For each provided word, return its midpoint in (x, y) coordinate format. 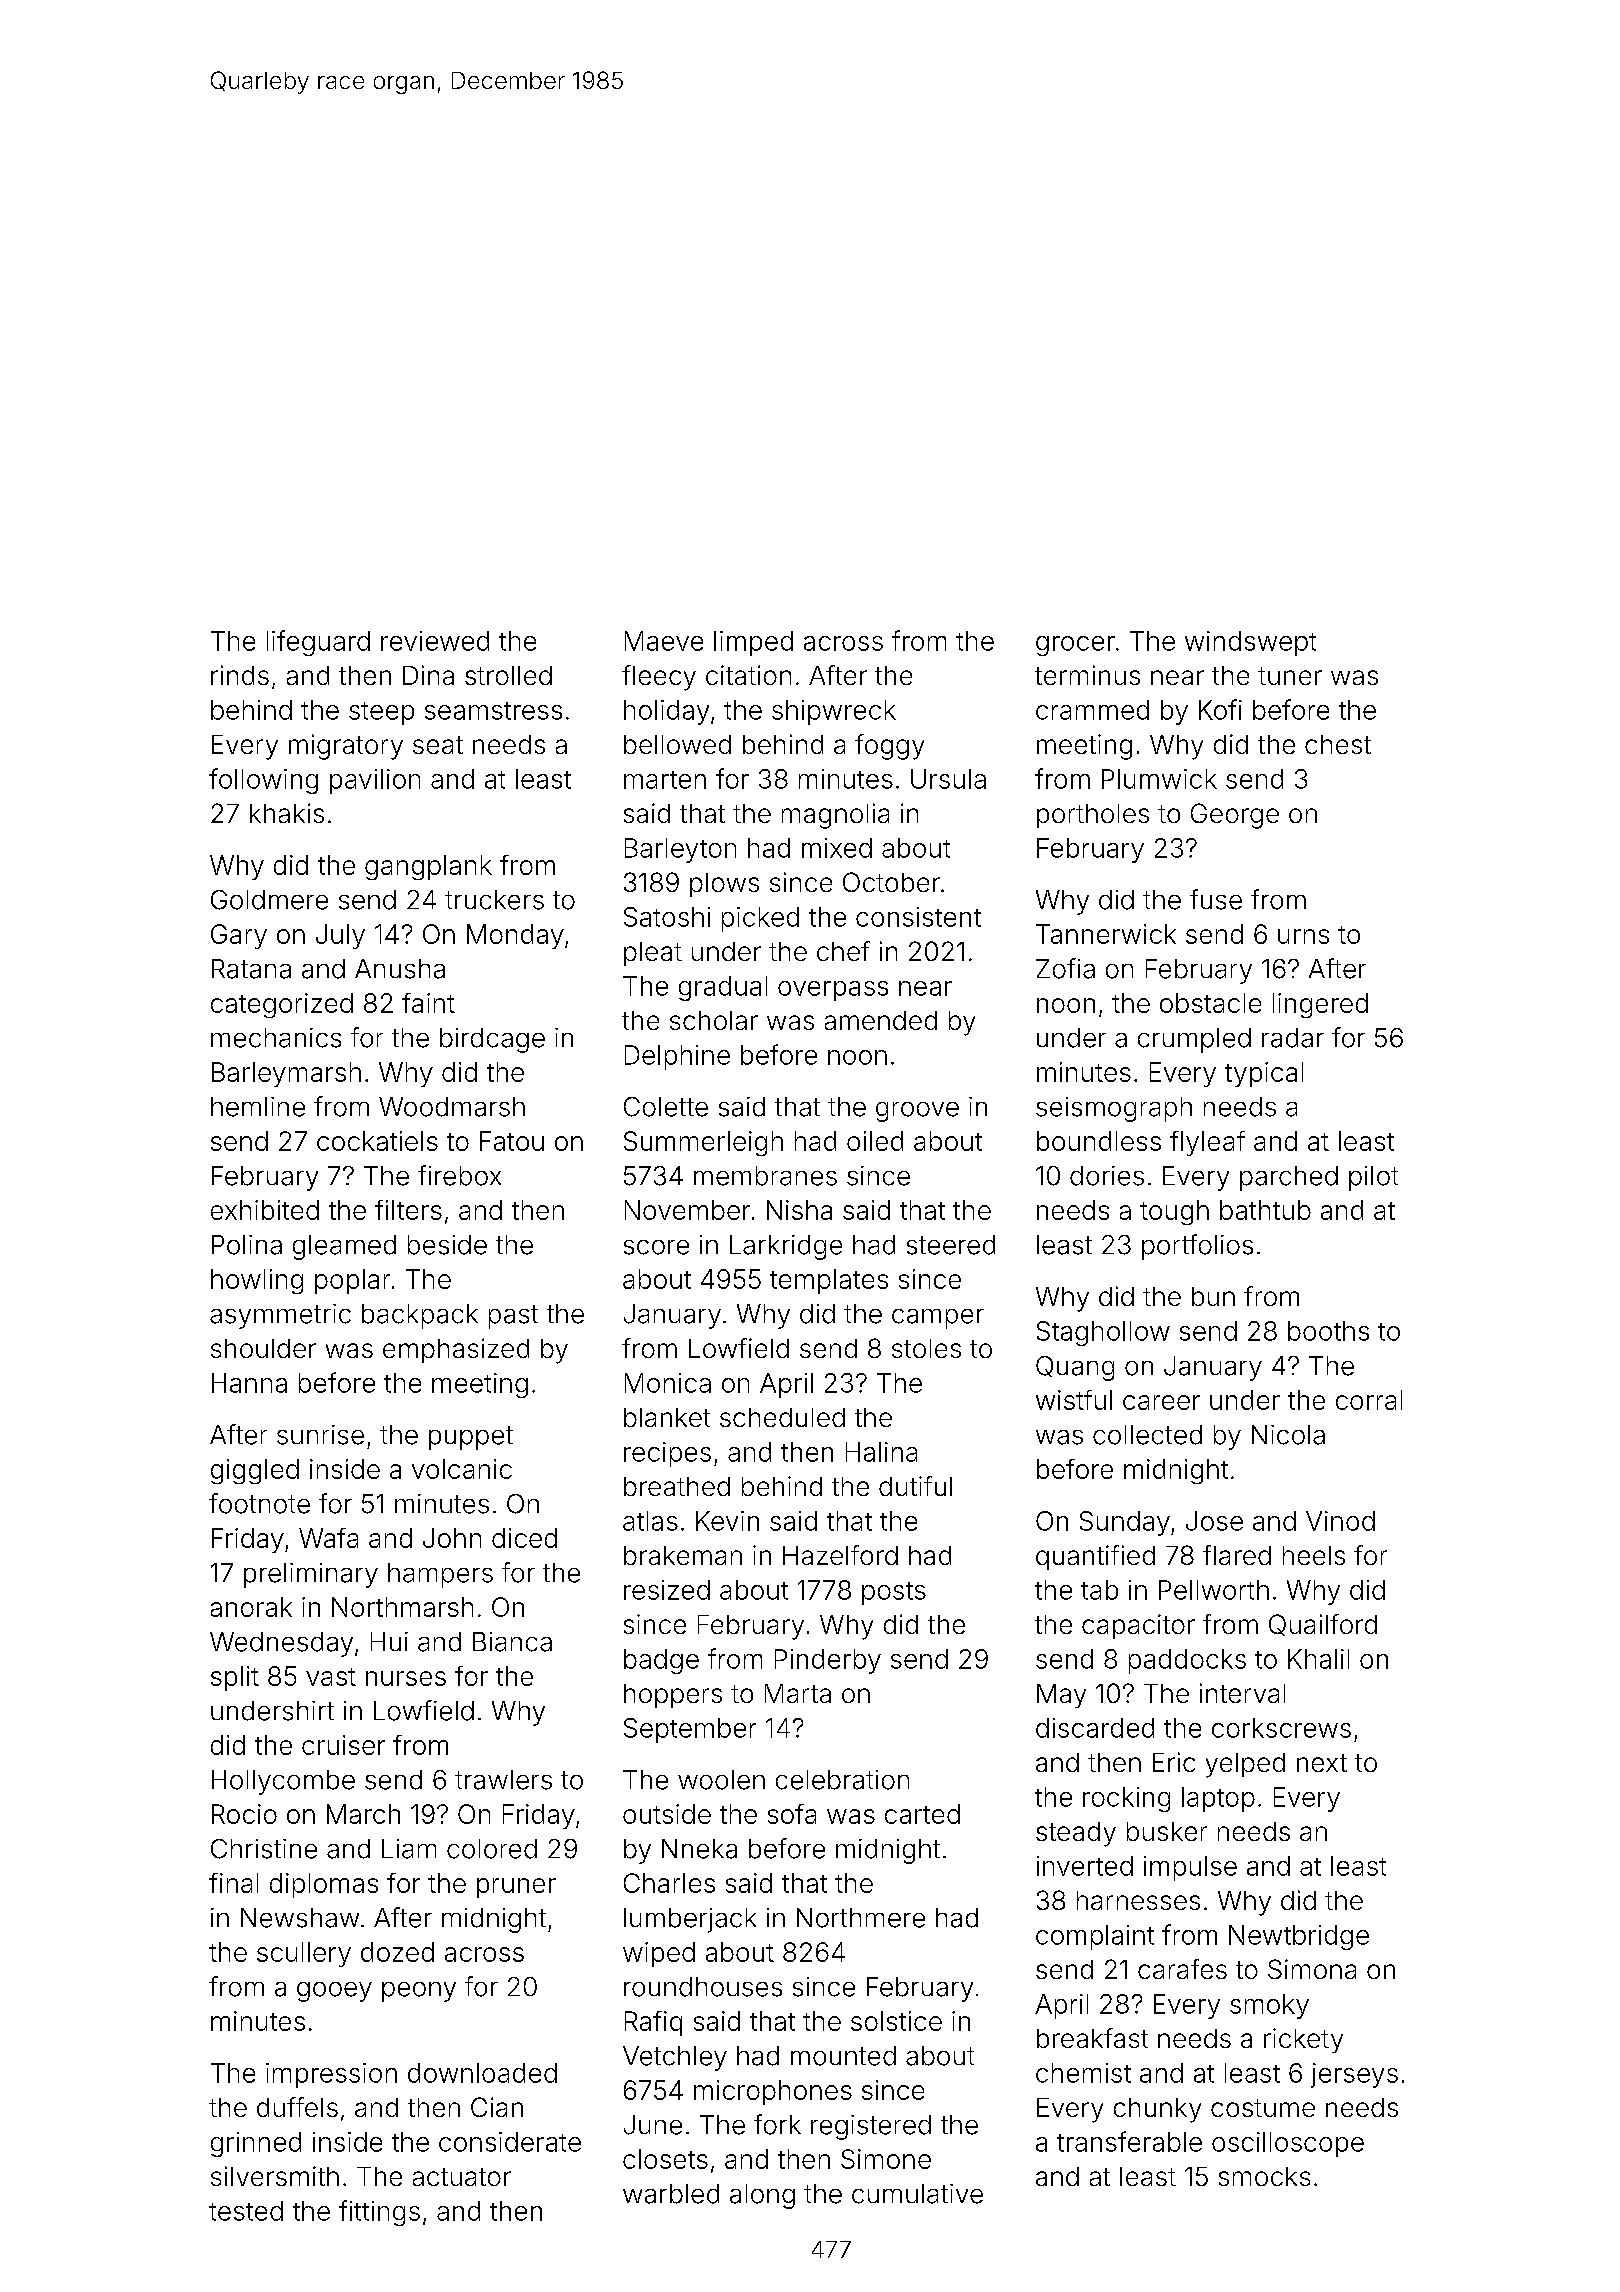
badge (661, 1661)
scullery (304, 1954)
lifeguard (318, 643)
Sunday (1125, 1523)
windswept (1250, 643)
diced (524, 1538)
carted (922, 1814)
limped (753, 643)
